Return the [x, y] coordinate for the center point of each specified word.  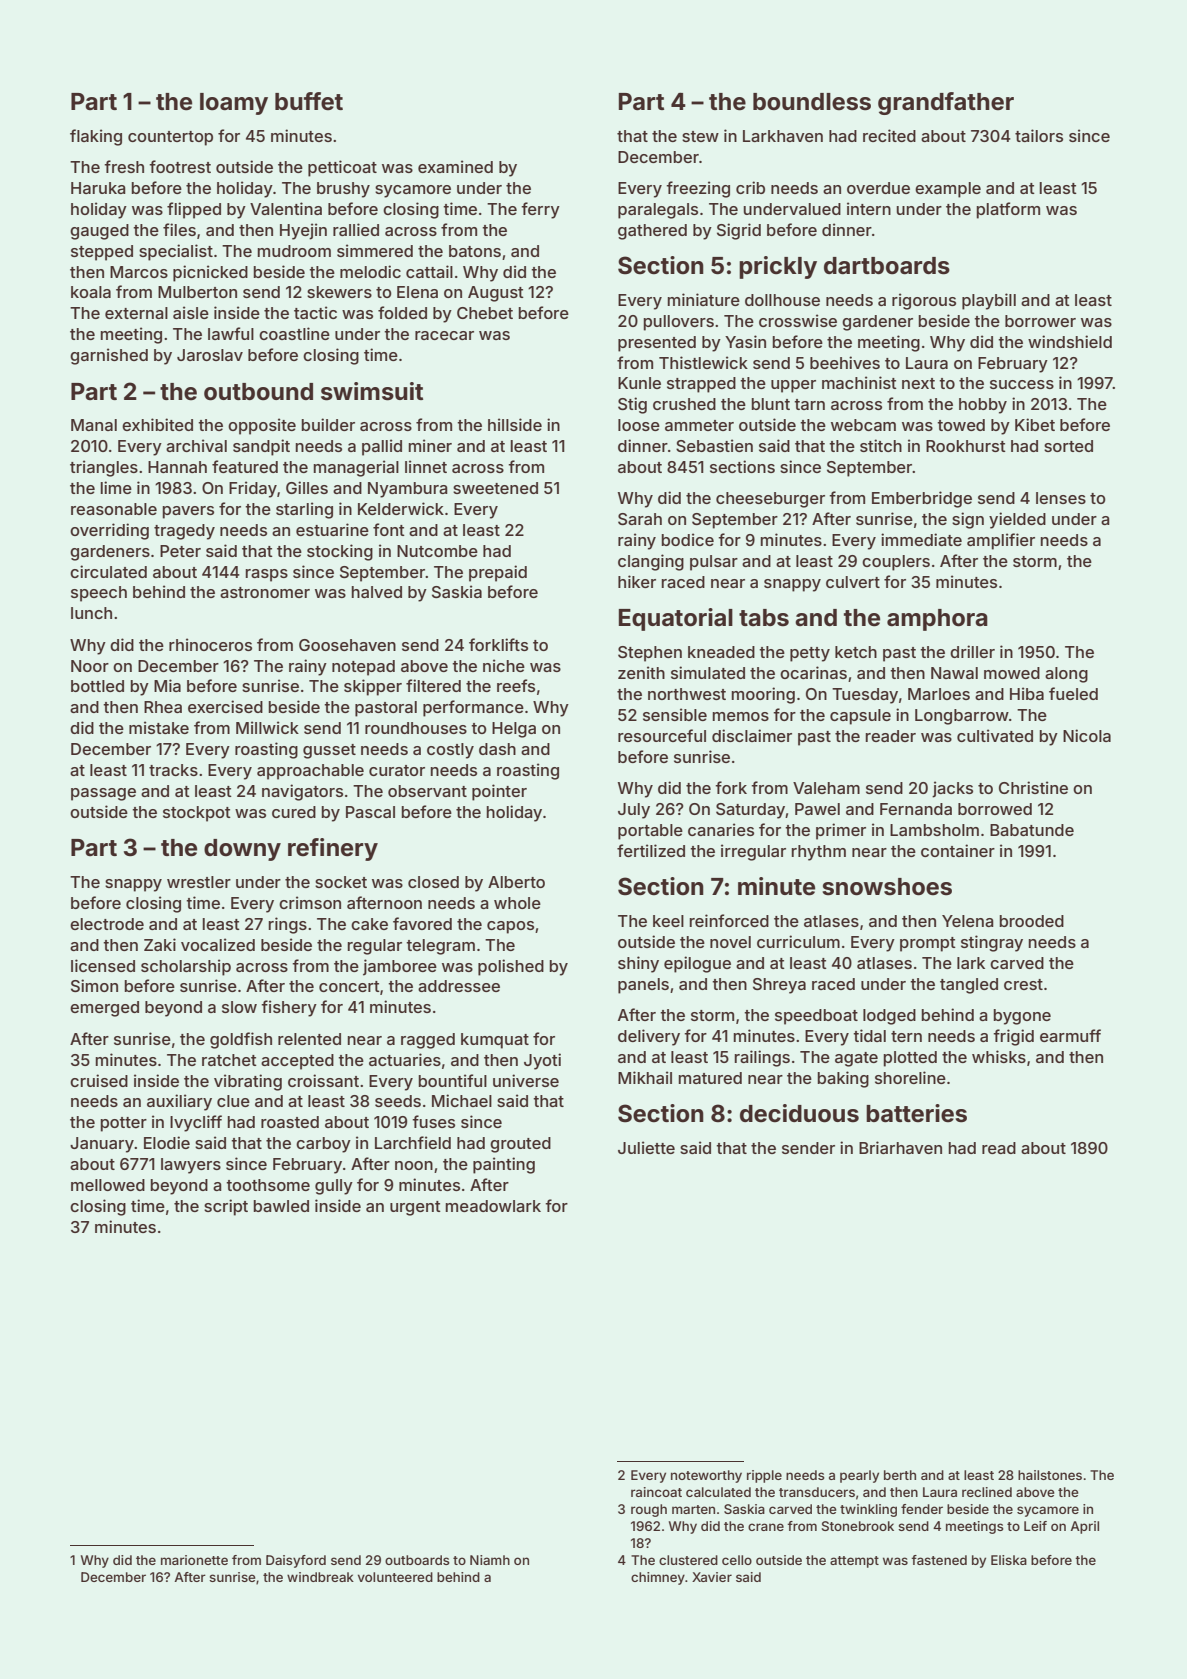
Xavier [712, 1577]
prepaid [498, 573]
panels [643, 986]
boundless [812, 102]
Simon [94, 985]
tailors [1039, 135]
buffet [309, 101]
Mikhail [645, 1077]
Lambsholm [934, 830]
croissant [323, 1080]
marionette [194, 1560]
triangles [104, 468]
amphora [937, 620]
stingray [992, 943]
